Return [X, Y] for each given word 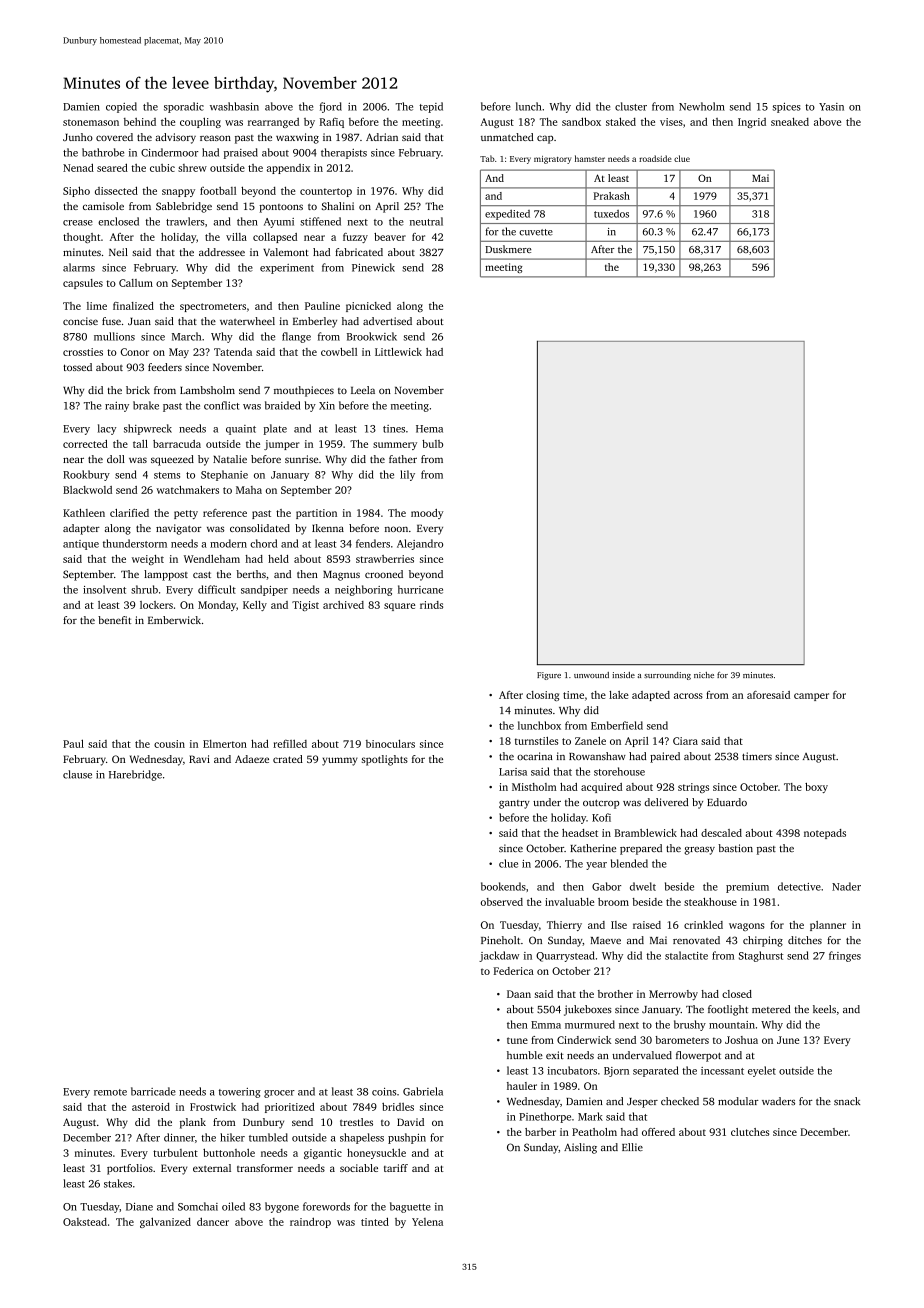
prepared [641, 849]
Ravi [199, 759]
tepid [431, 107]
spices [786, 108]
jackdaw [499, 956]
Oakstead [85, 1222]
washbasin [234, 106]
